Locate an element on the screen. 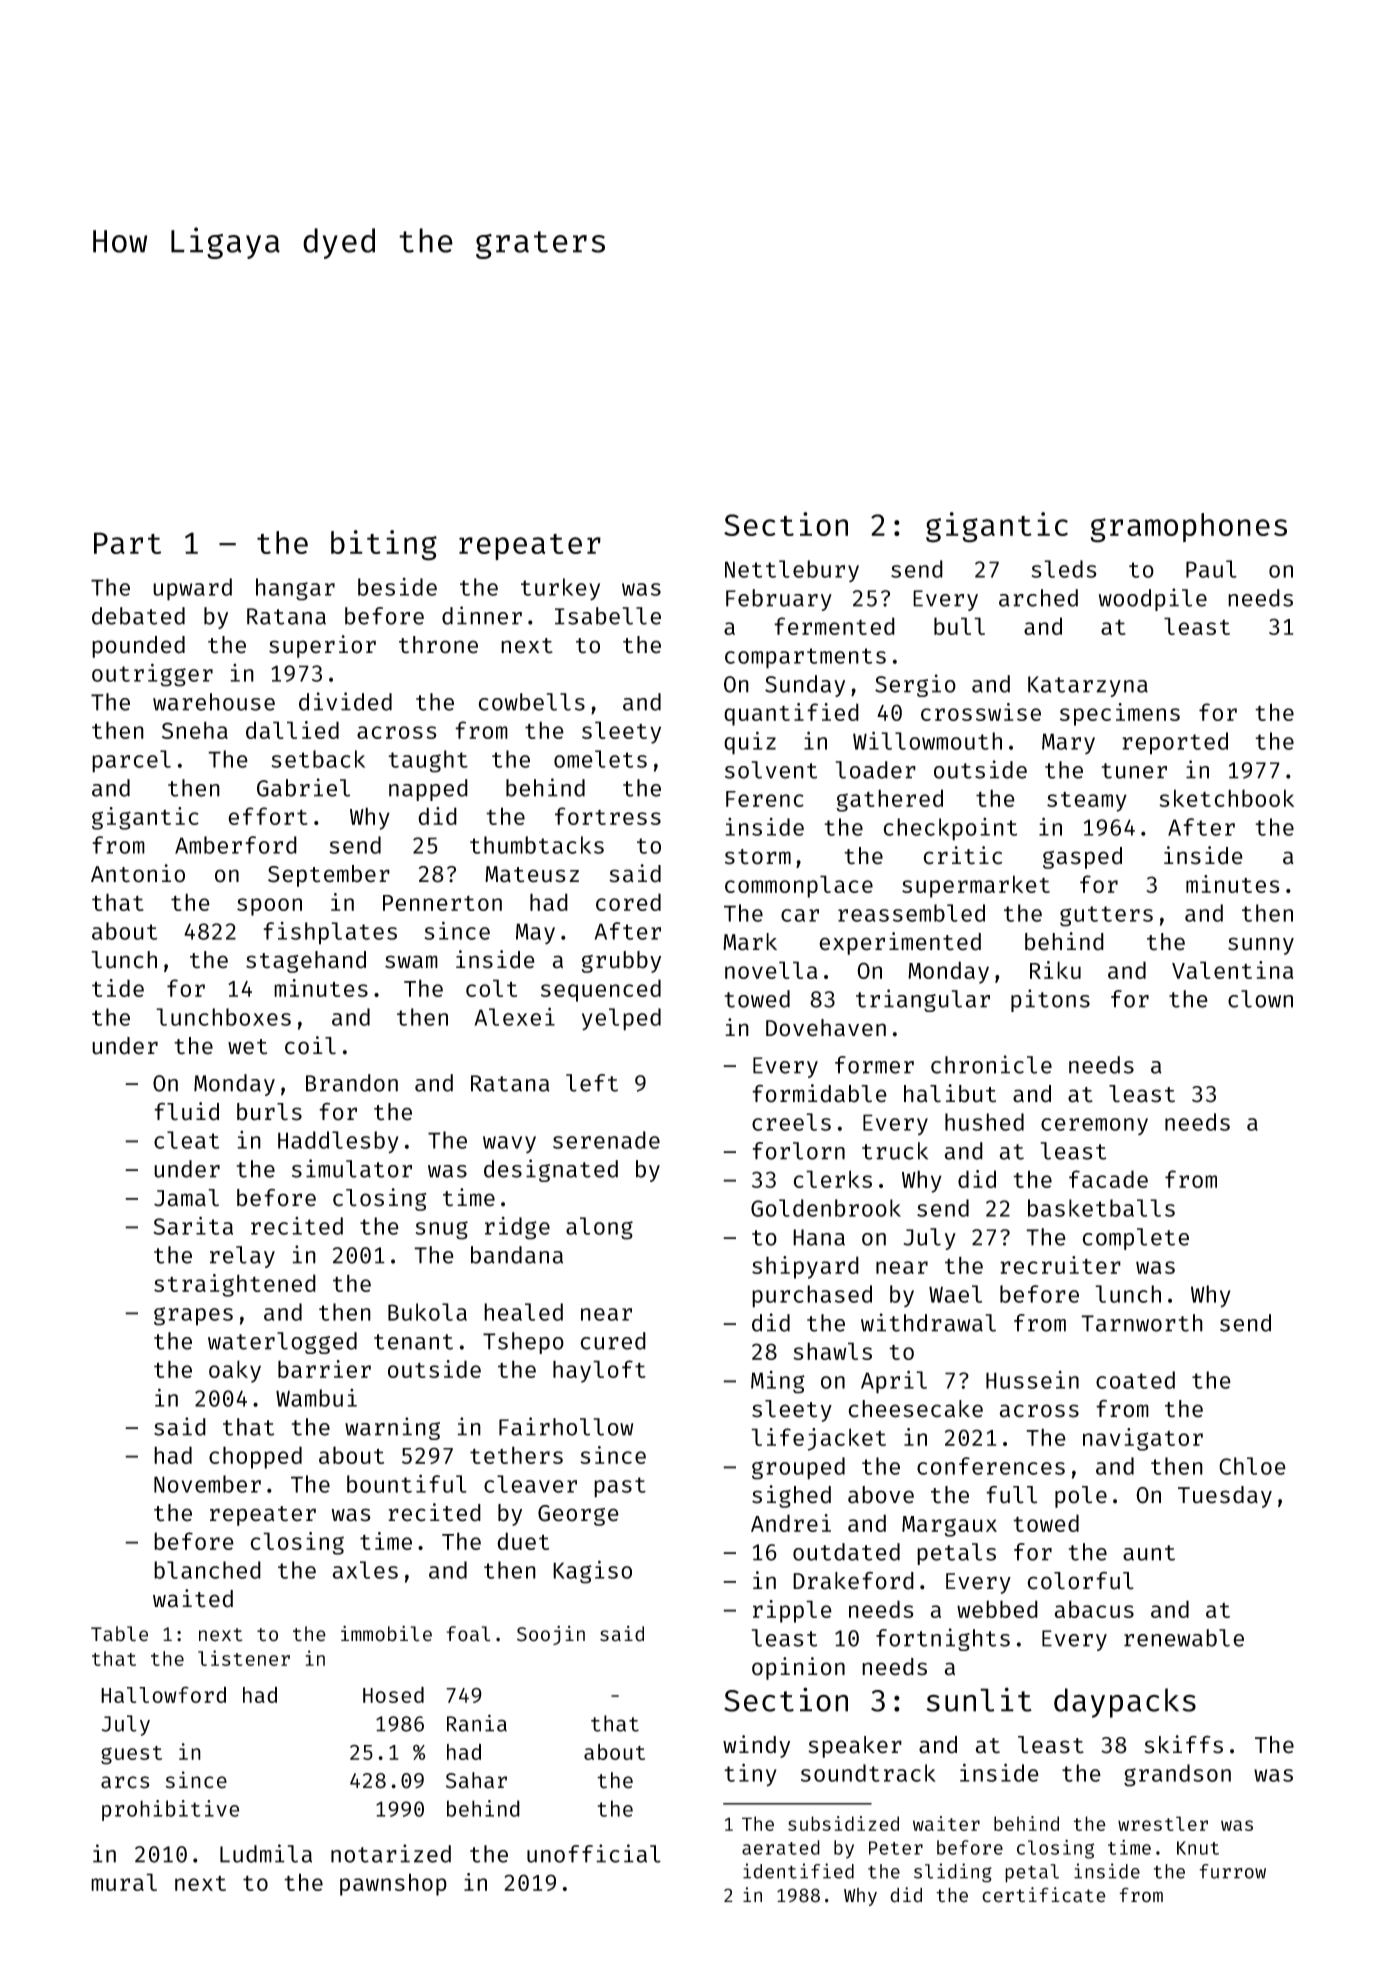 The width and height of the screenshot is (1386, 1969). Paul is located at coordinates (1211, 569).
